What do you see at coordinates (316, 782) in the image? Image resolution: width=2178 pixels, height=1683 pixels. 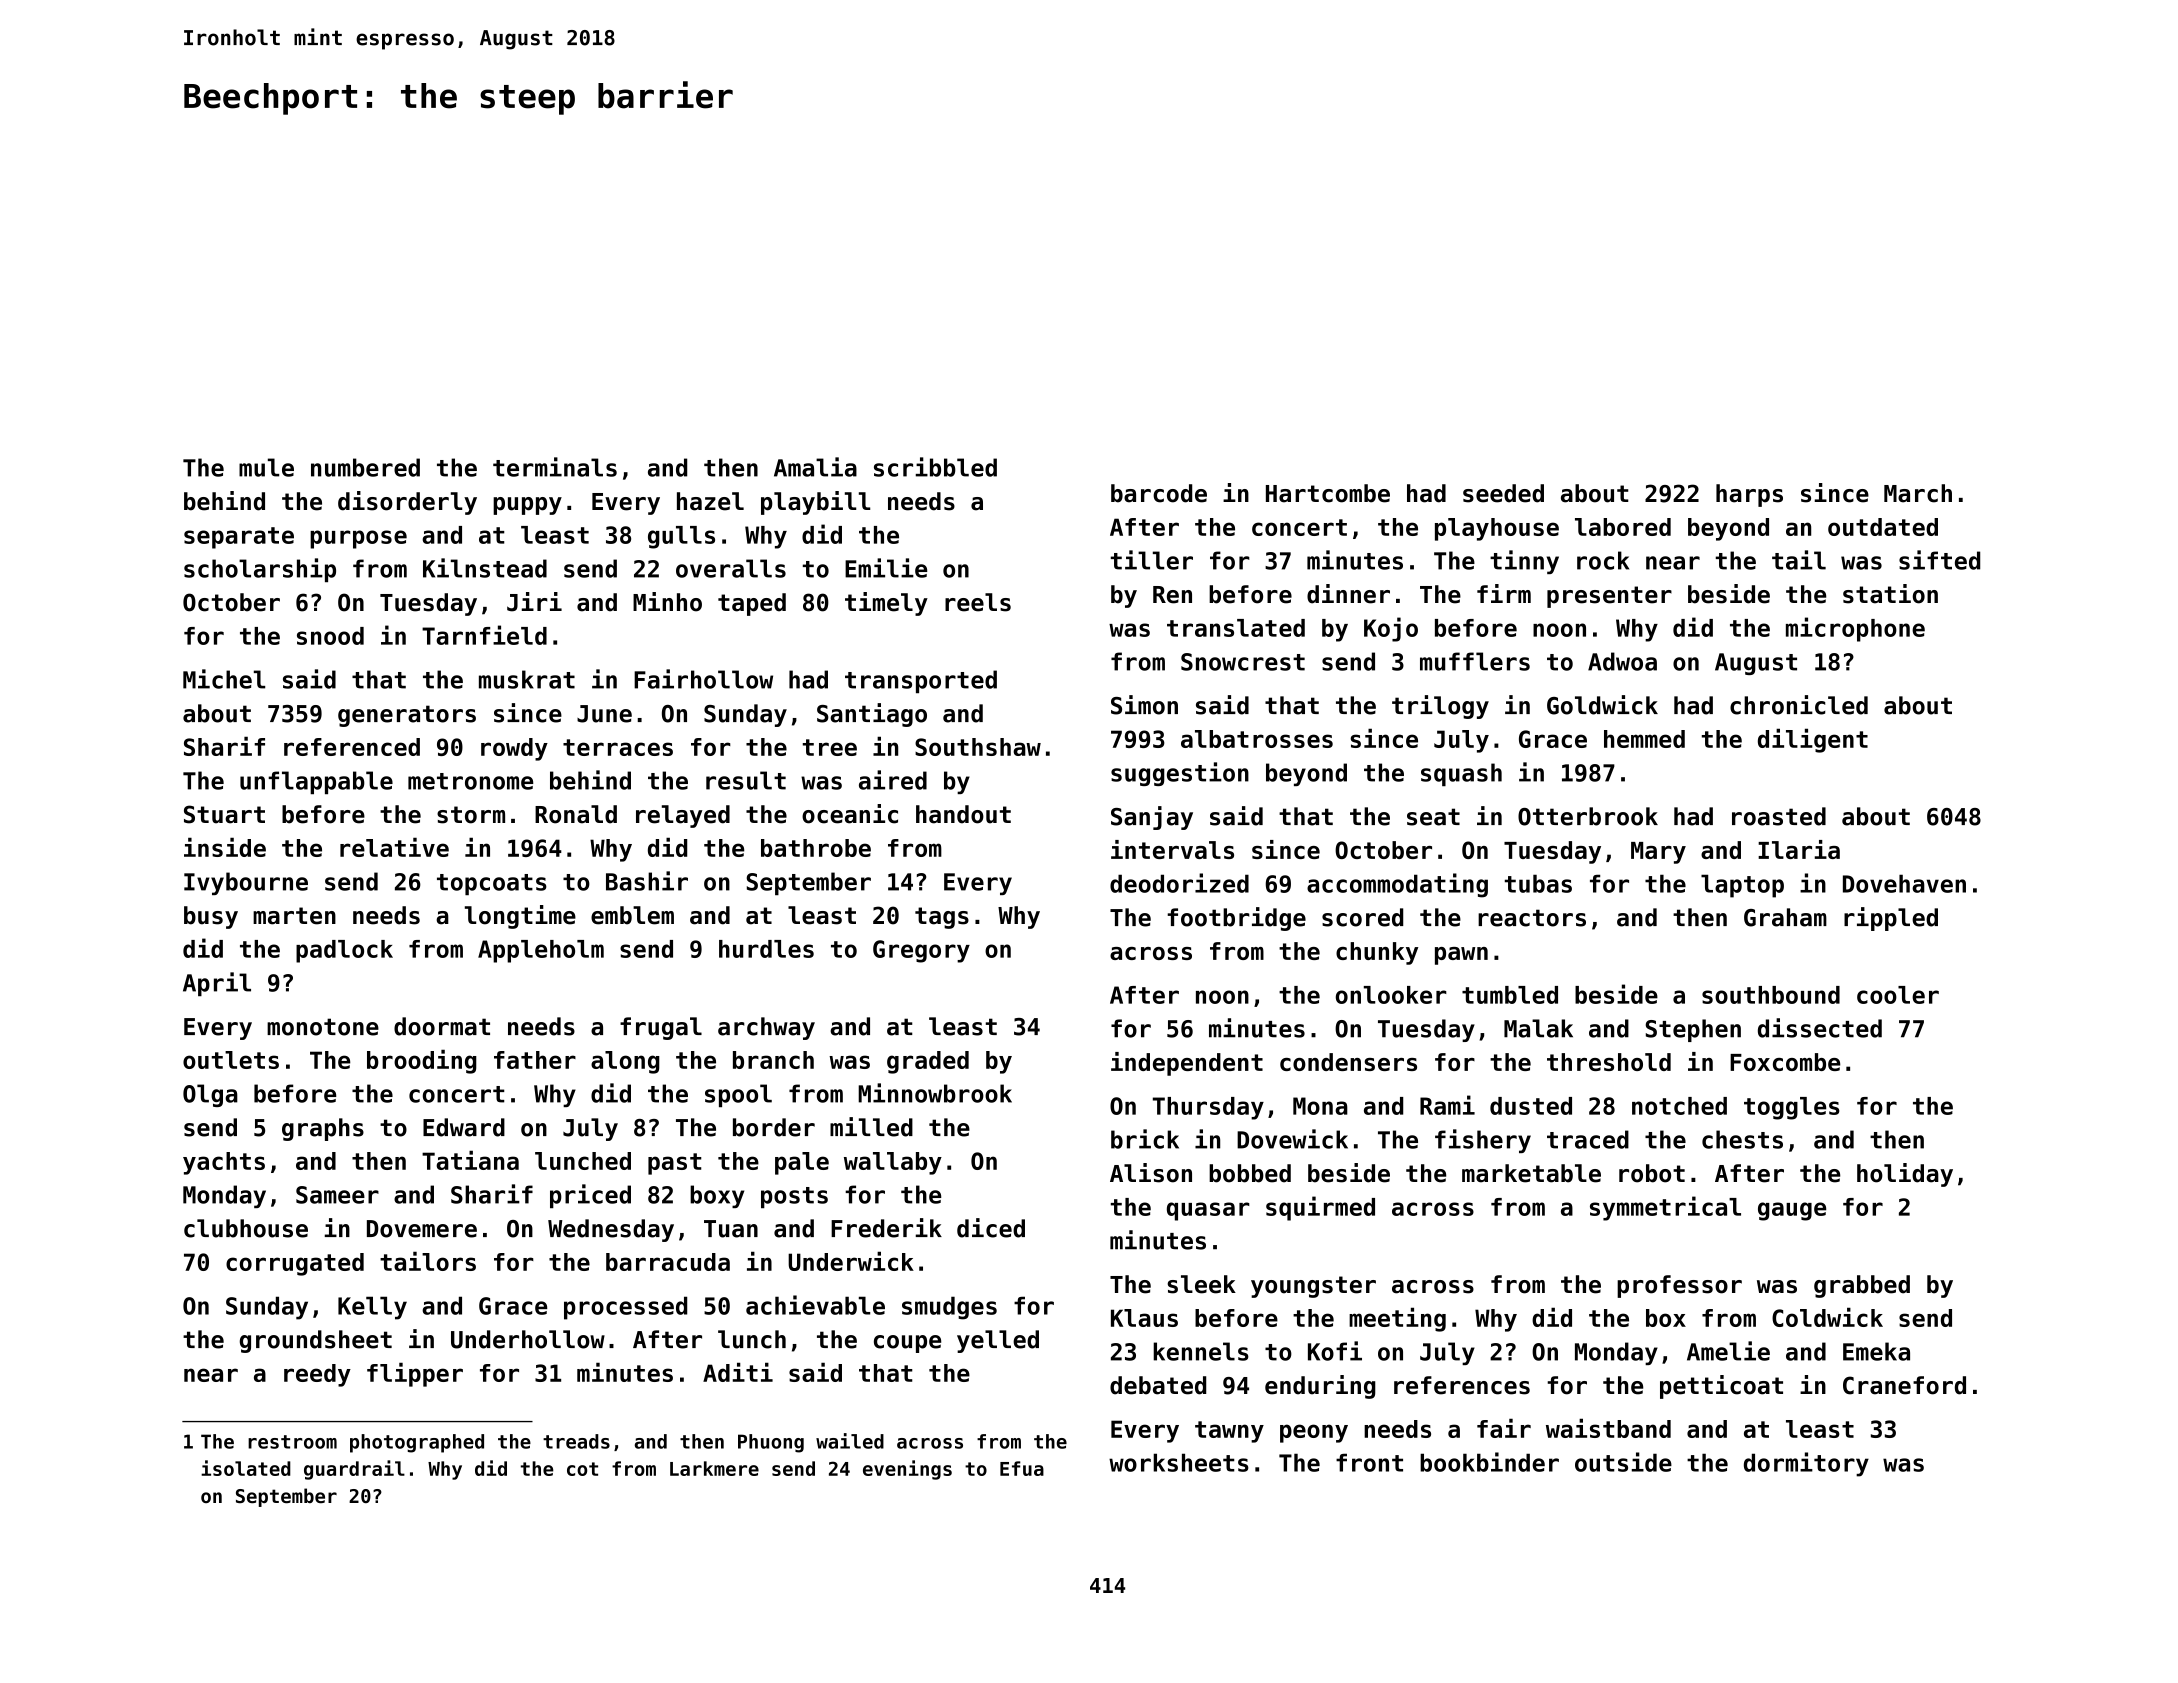 I see `unflappable` at bounding box center [316, 782].
